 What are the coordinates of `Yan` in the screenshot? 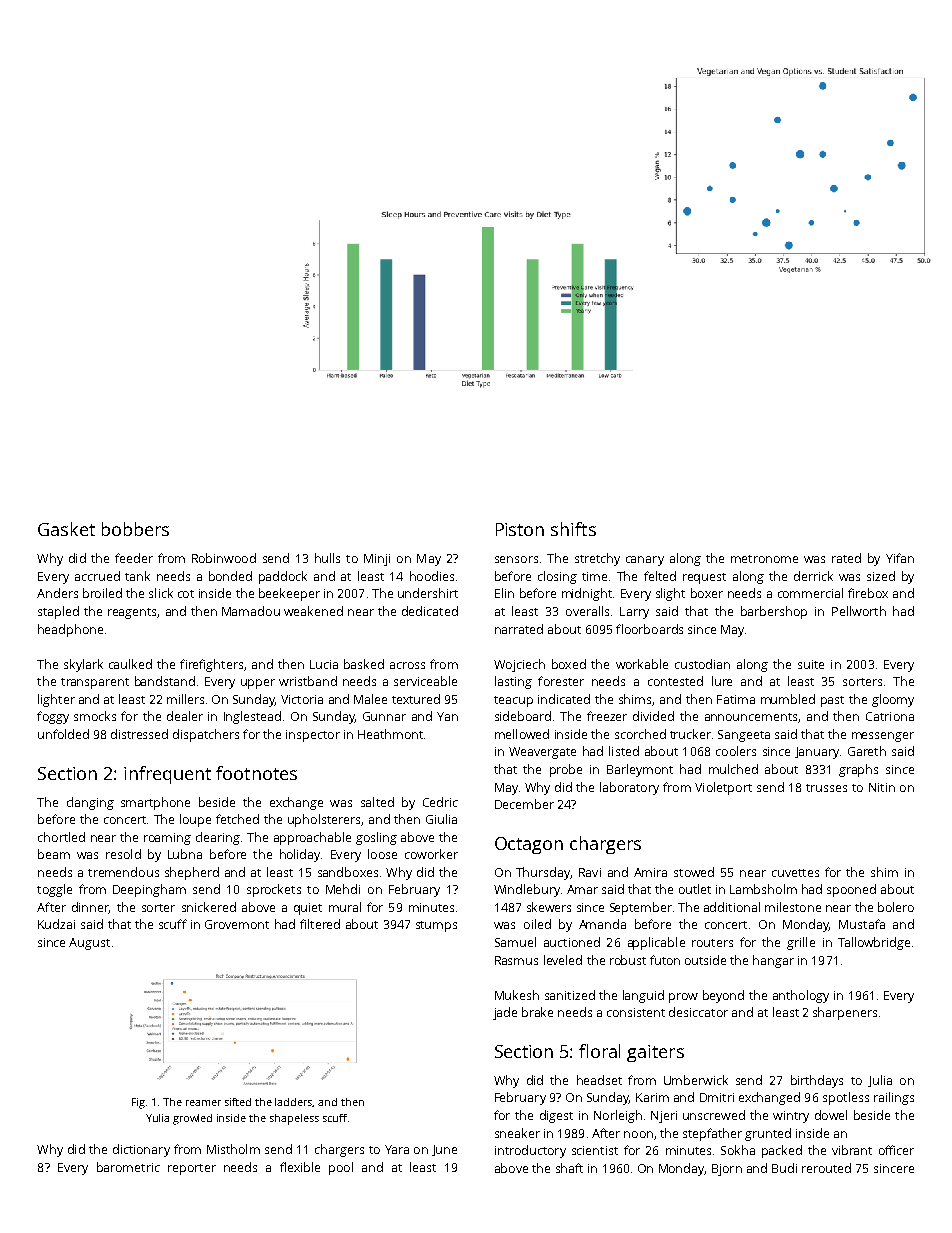 It's located at (447, 716).
